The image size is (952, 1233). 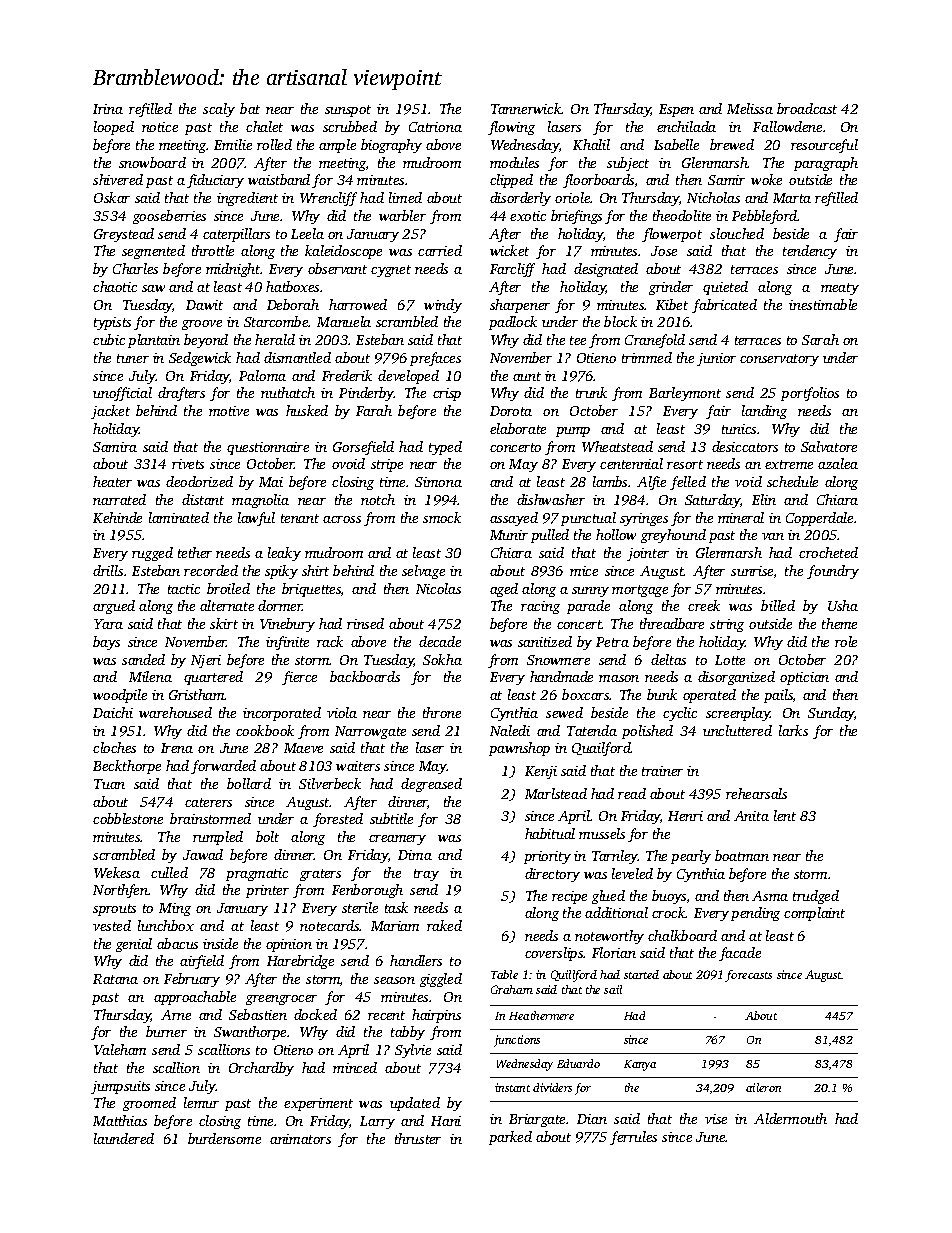 I want to click on questionnaire, so click(x=268, y=448).
